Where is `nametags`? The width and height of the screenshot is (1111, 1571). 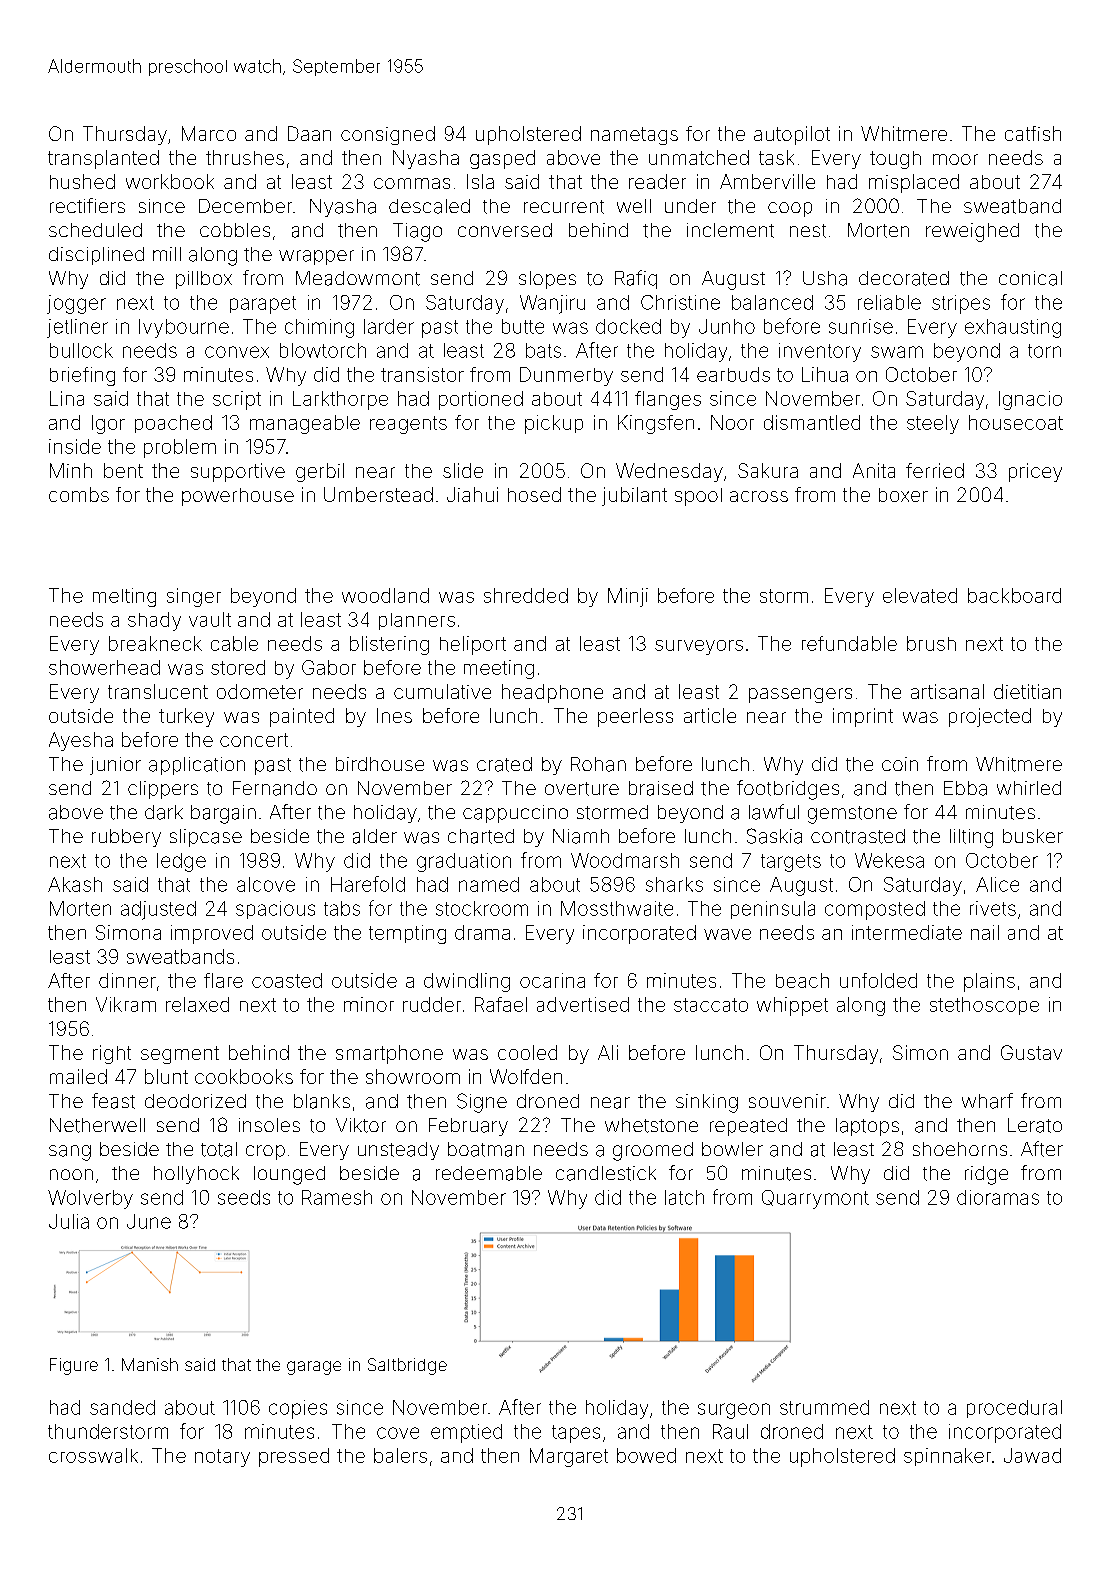
nametags is located at coordinates (634, 136).
